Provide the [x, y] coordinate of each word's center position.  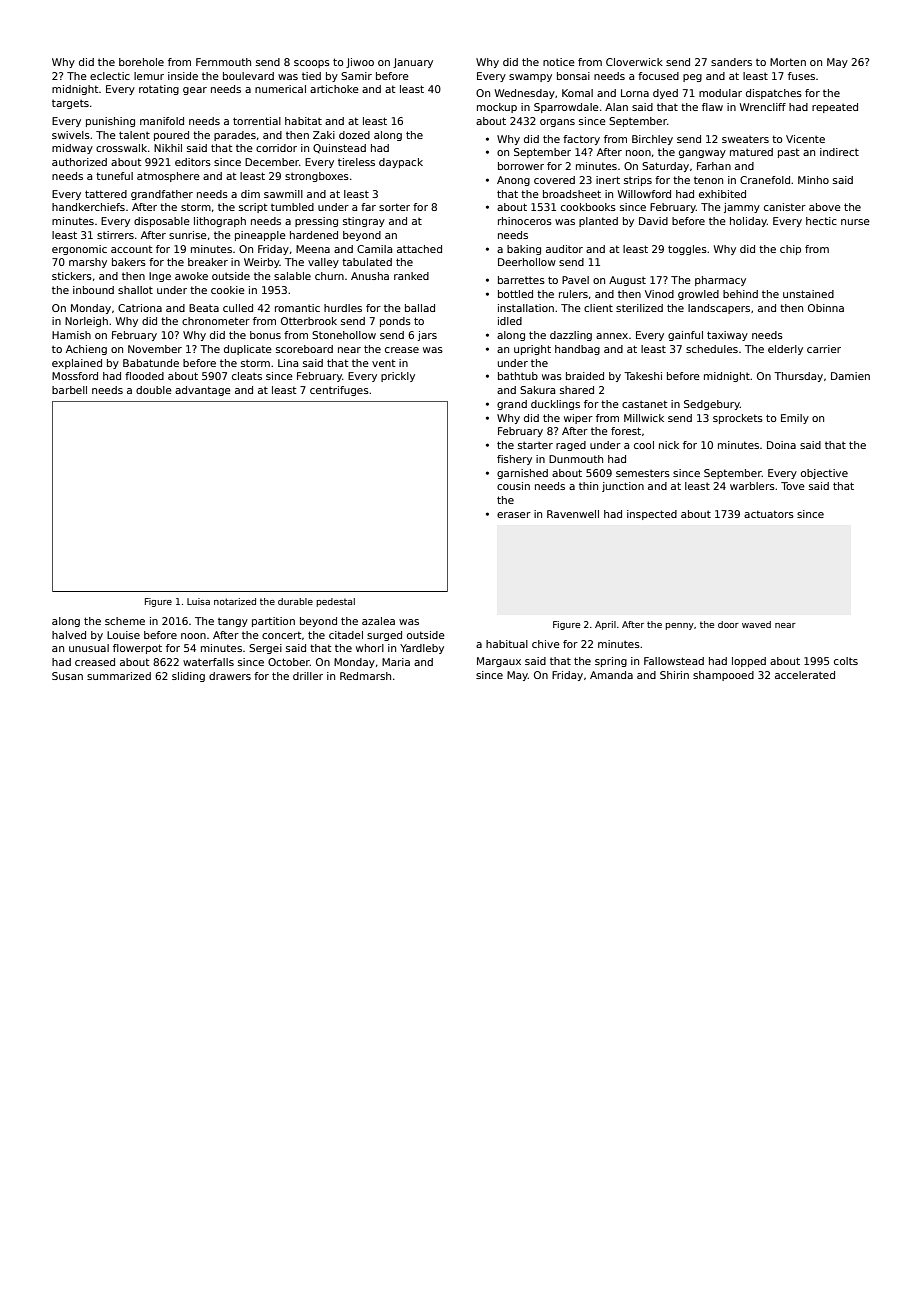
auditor [564, 249]
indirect [839, 152]
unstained [808, 294]
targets [70, 104]
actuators [769, 514]
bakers [129, 262]
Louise [123, 635]
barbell [69, 390]
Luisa [198, 601]
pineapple [260, 236]
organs [557, 123]
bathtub [518, 376]
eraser [514, 515]
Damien [850, 376]
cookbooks [588, 207]
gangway [702, 154]
